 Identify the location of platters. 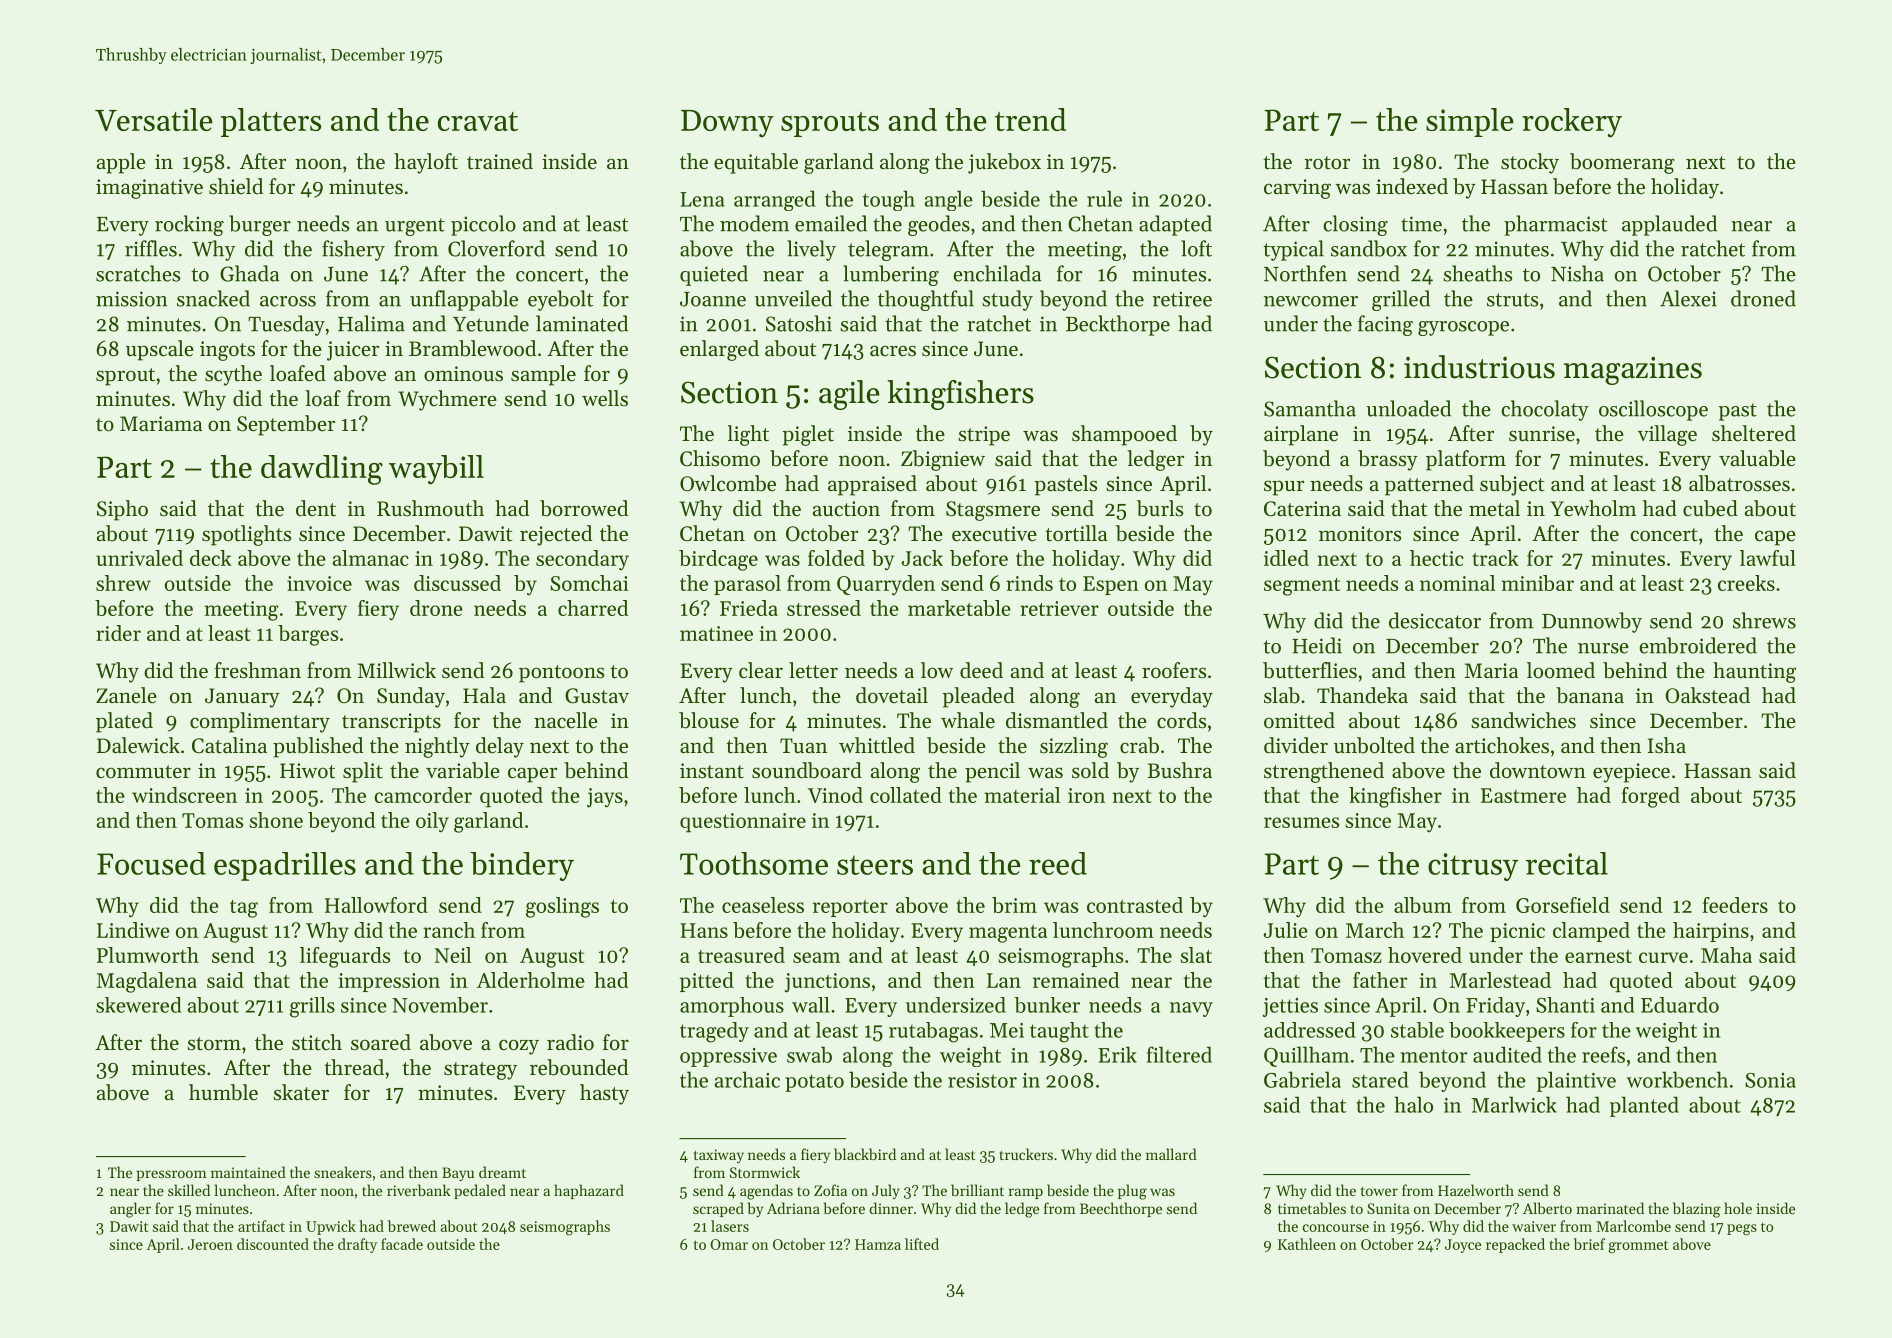
(271, 122).
